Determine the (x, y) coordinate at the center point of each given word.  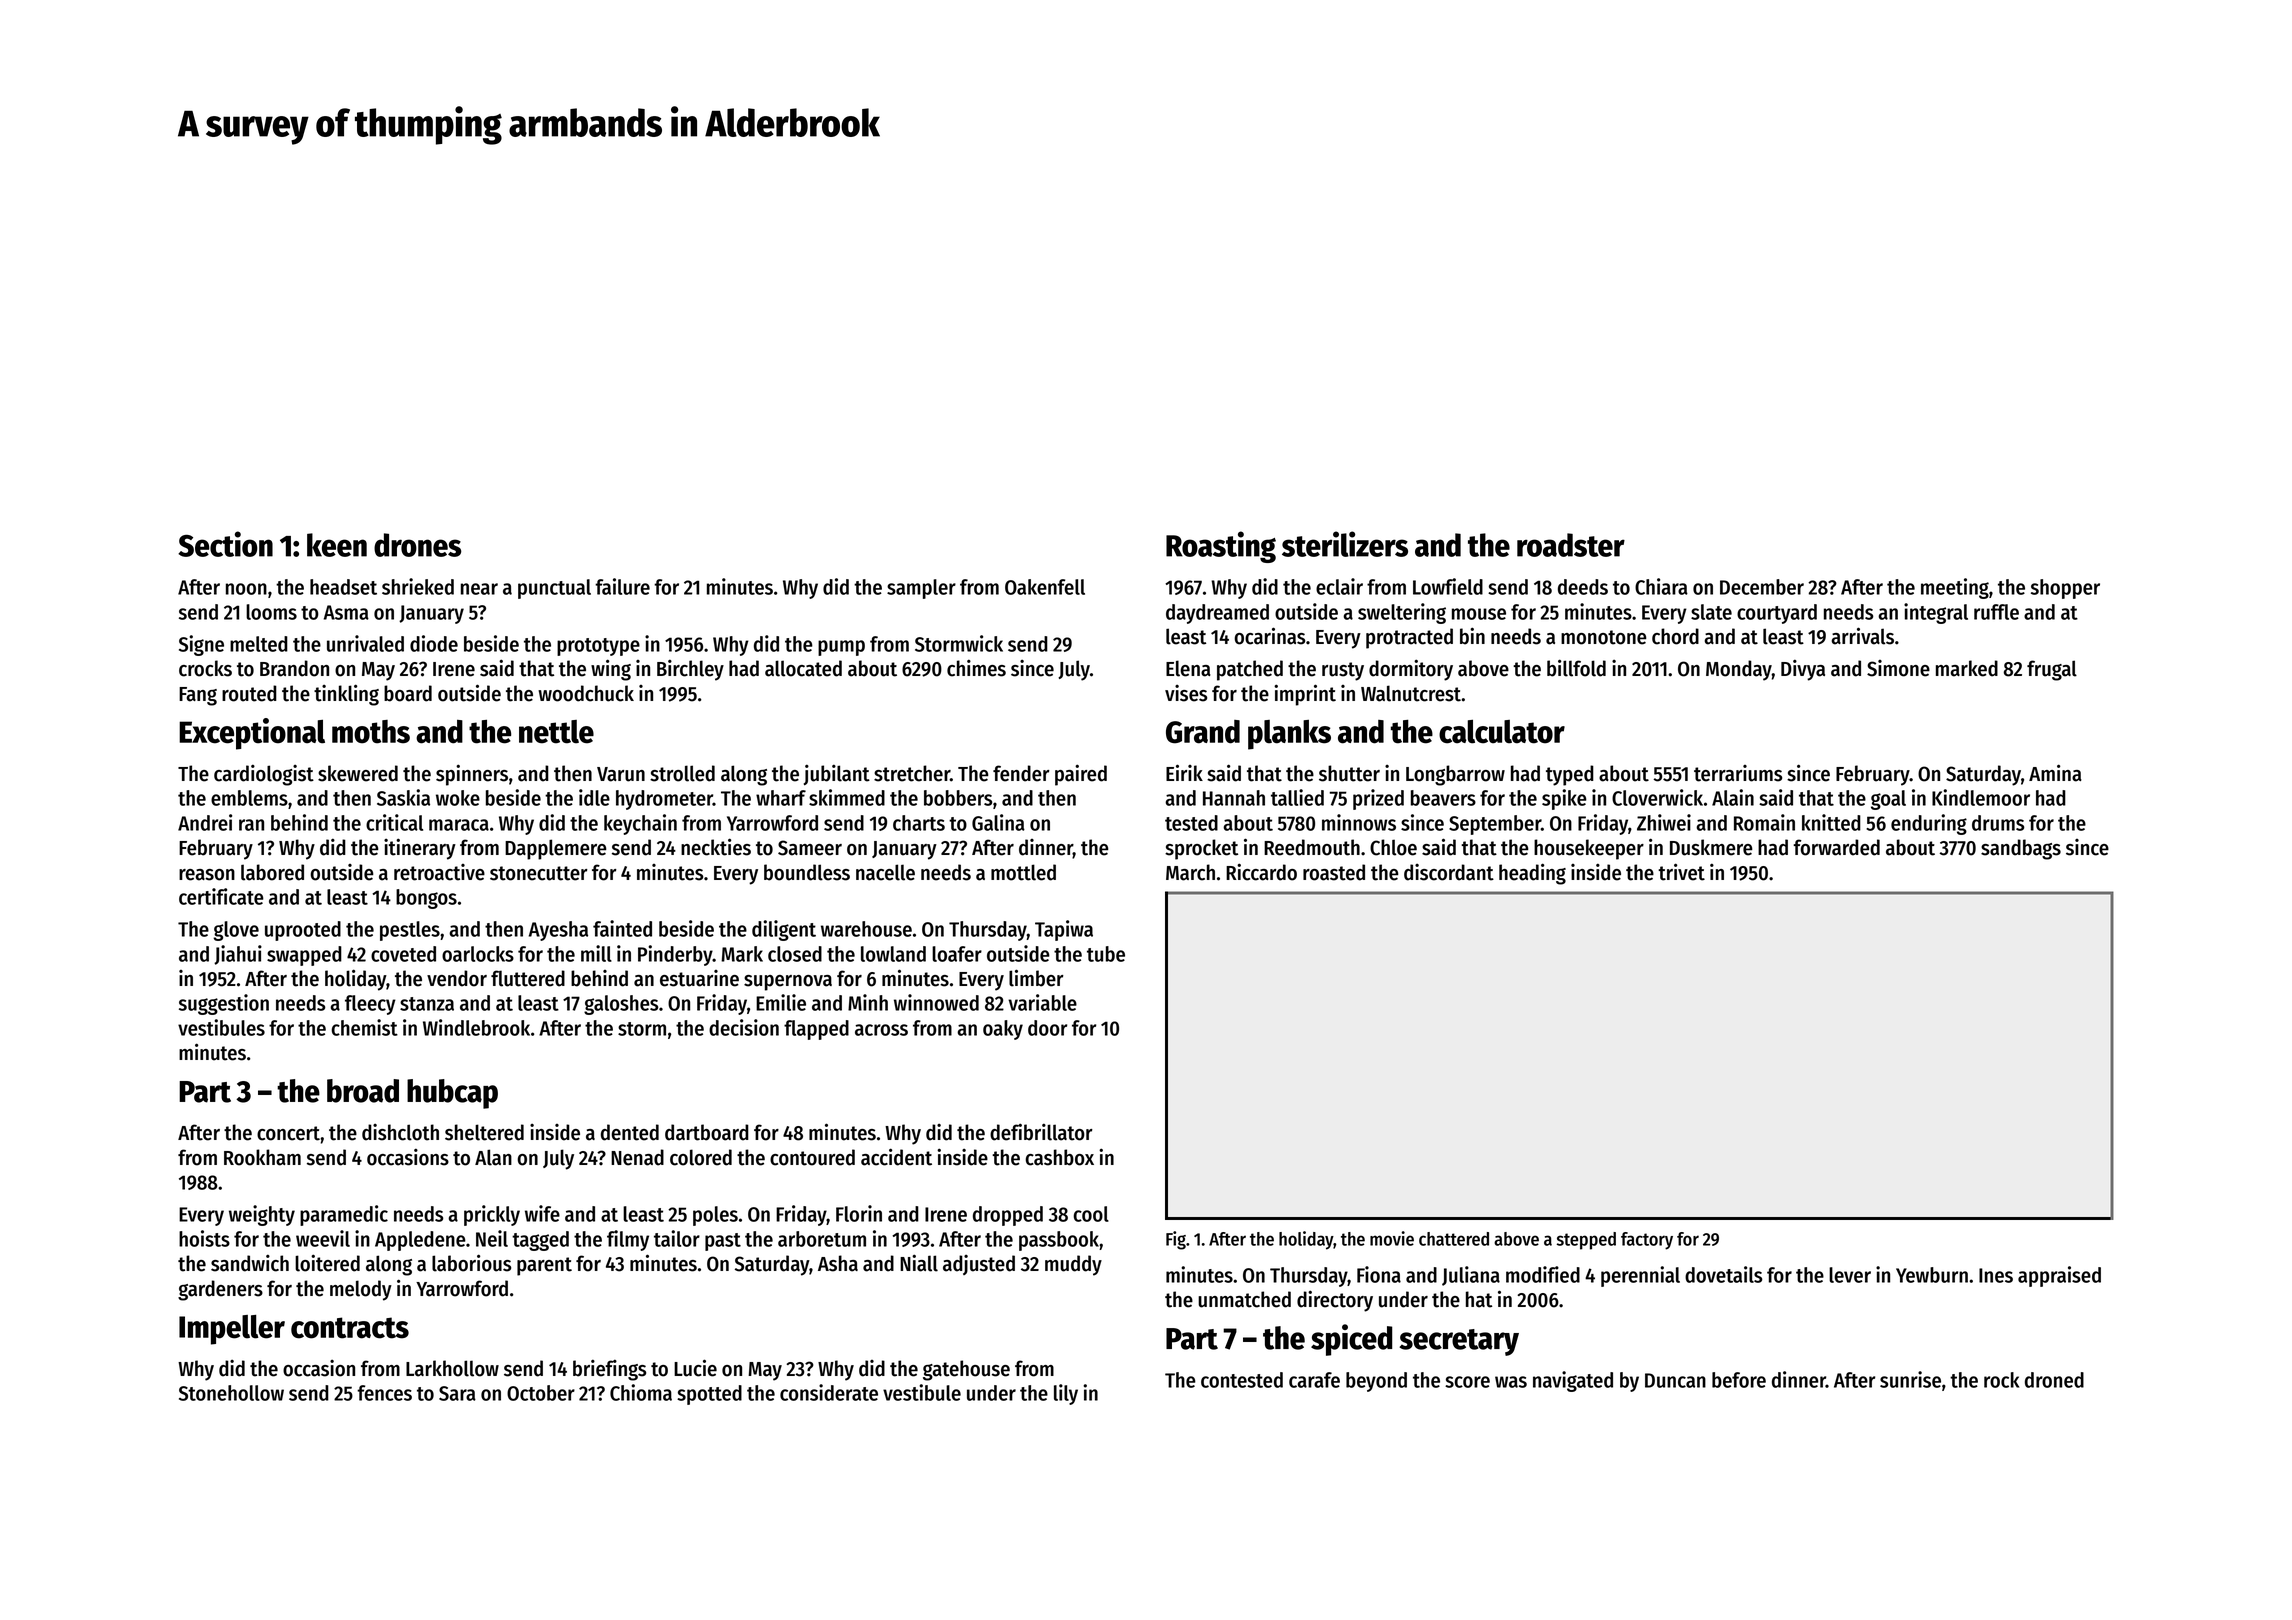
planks (1289, 735)
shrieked (418, 586)
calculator (1502, 732)
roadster (1571, 545)
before (1739, 1380)
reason (207, 875)
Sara (457, 1393)
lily (1066, 1394)
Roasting (1221, 547)
